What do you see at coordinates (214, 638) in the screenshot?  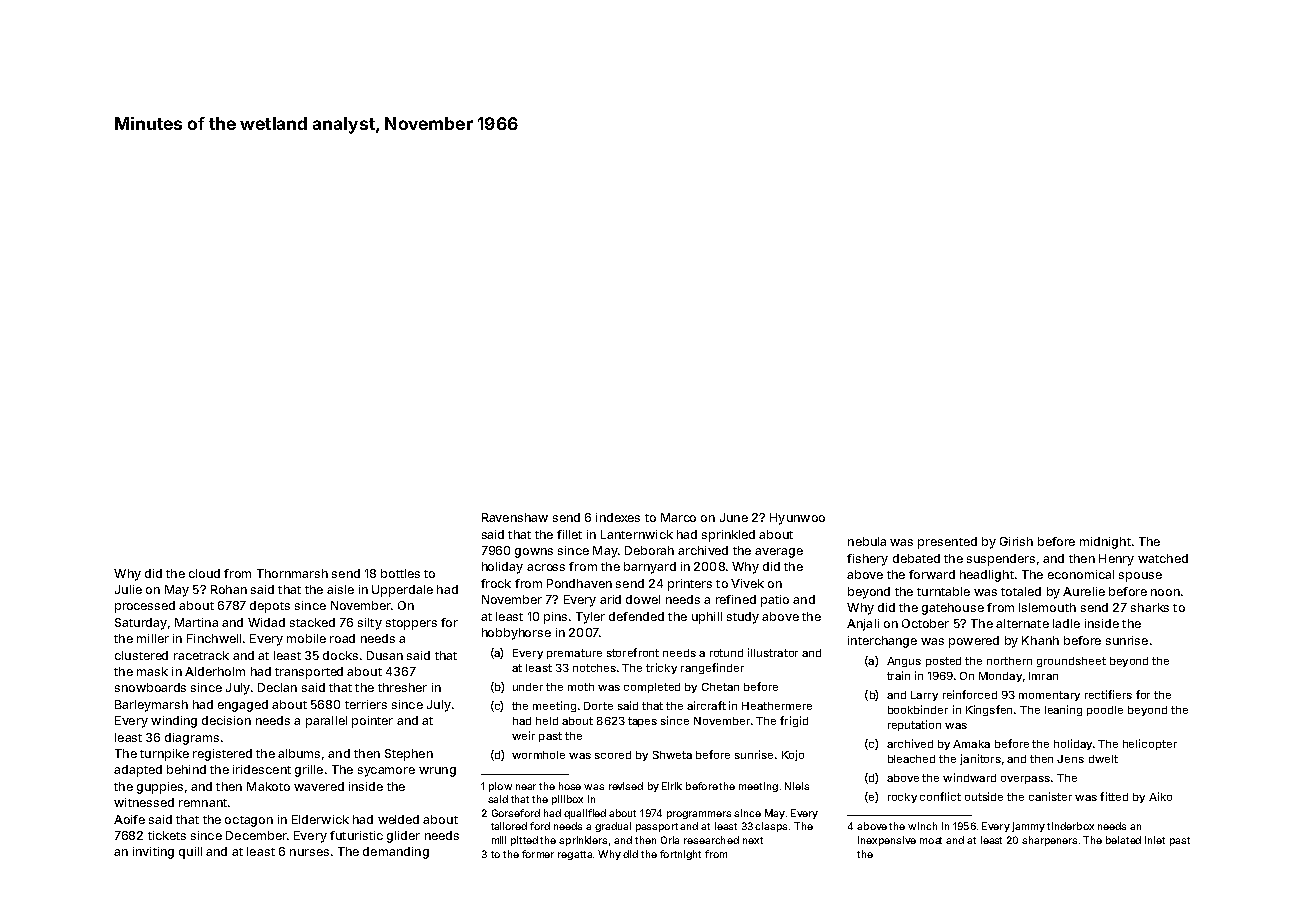 I see `Finchwell` at bounding box center [214, 638].
